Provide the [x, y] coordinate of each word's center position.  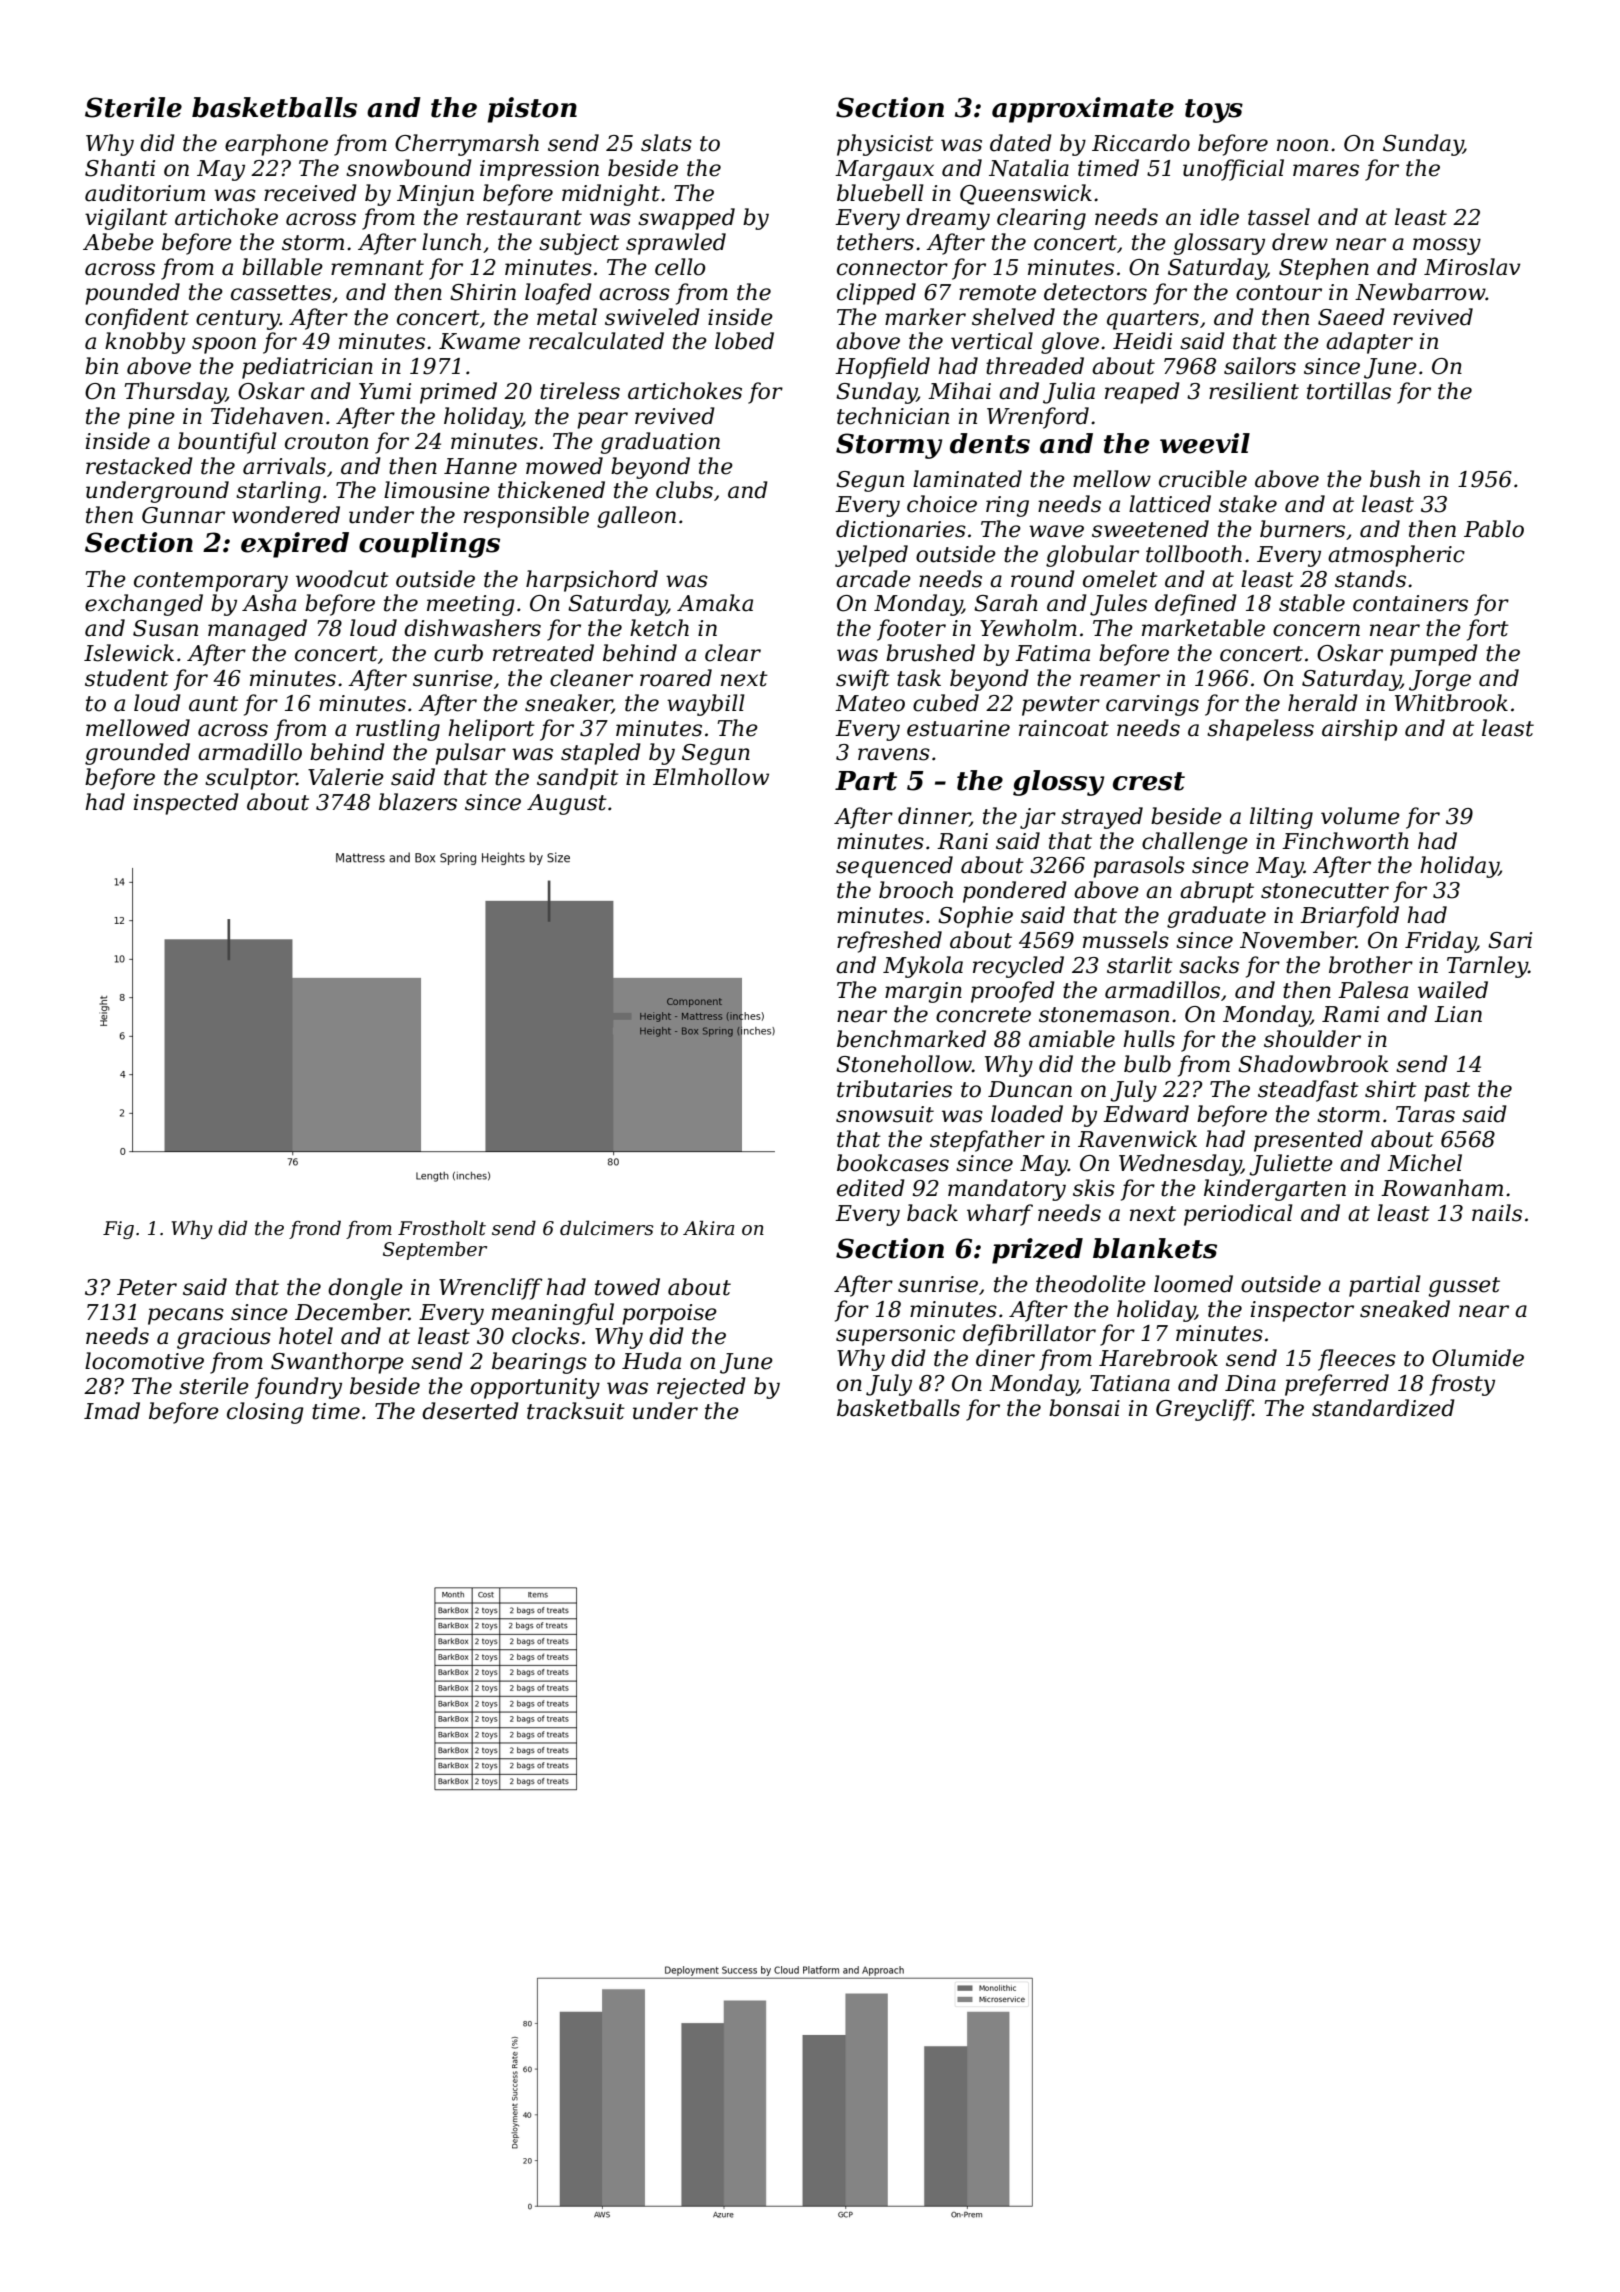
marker [925, 317]
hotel [306, 1336]
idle [1219, 217]
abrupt [1217, 892]
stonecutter [1325, 891]
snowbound [409, 168]
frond [315, 1229]
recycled [1018, 967]
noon [1302, 145]
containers [1410, 603]
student [127, 678]
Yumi [385, 391]
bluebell [880, 193]
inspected [186, 804]
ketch [659, 628]
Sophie [975, 917]
